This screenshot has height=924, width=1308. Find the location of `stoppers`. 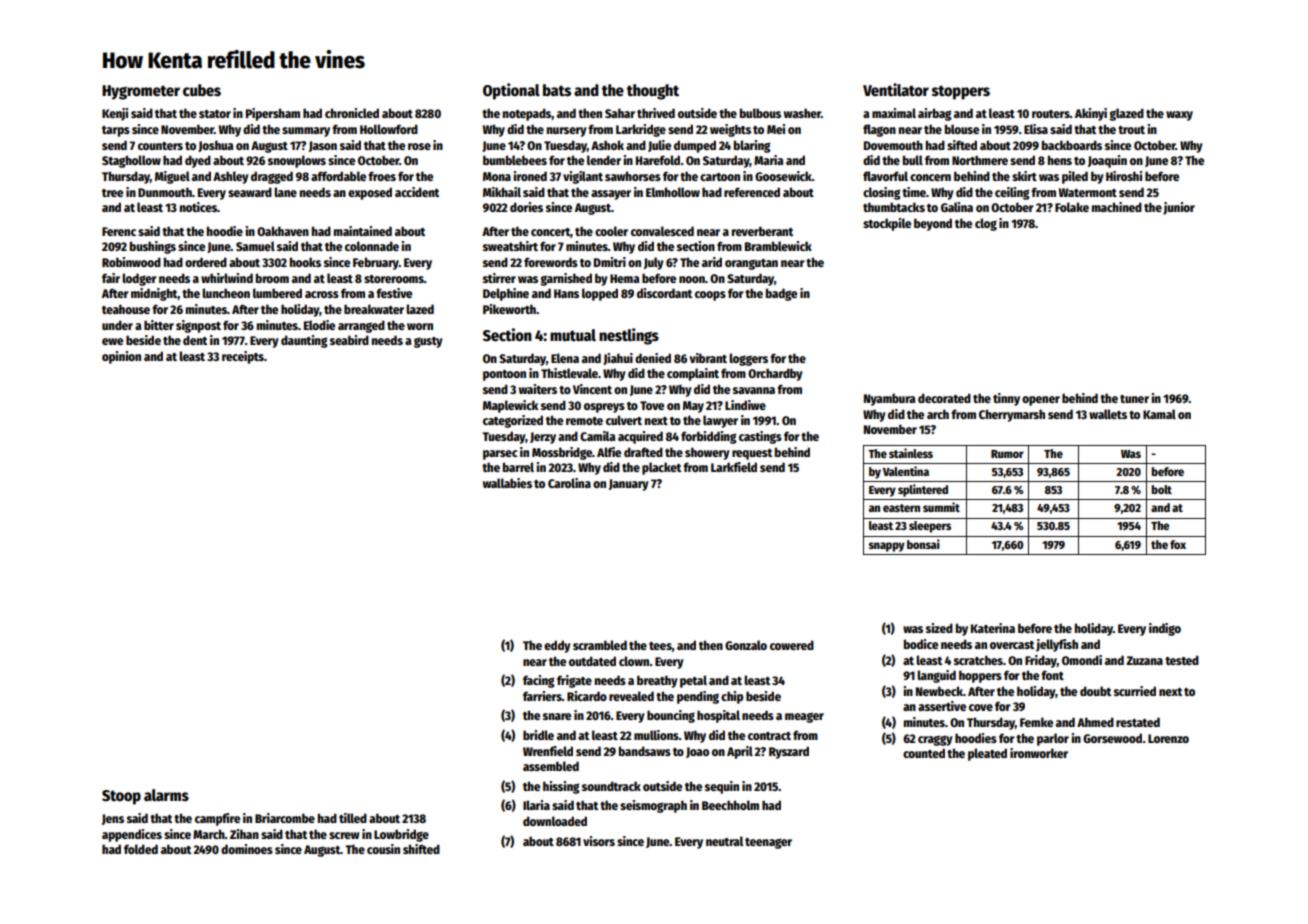

stoppers is located at coordinates (961, 92).
